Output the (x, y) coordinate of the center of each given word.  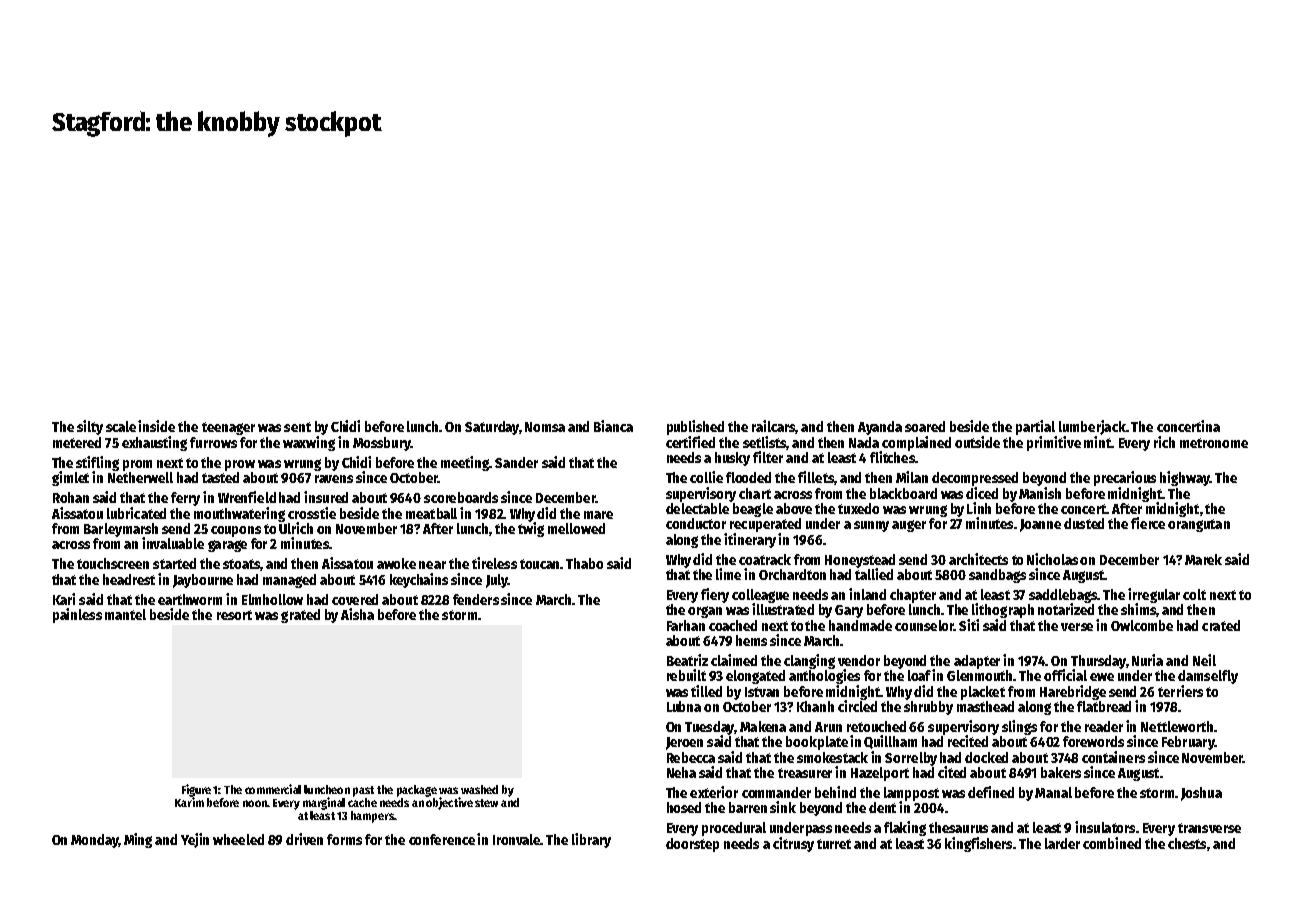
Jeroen (684, 743)
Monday (95, 841)
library (591, 840)
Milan (912, 477)
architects (978, 559)
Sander (516, 462)
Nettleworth (1177, 726)
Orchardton (792, 574)
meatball (431, 513)
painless (77, 615)
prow (240, 465)
